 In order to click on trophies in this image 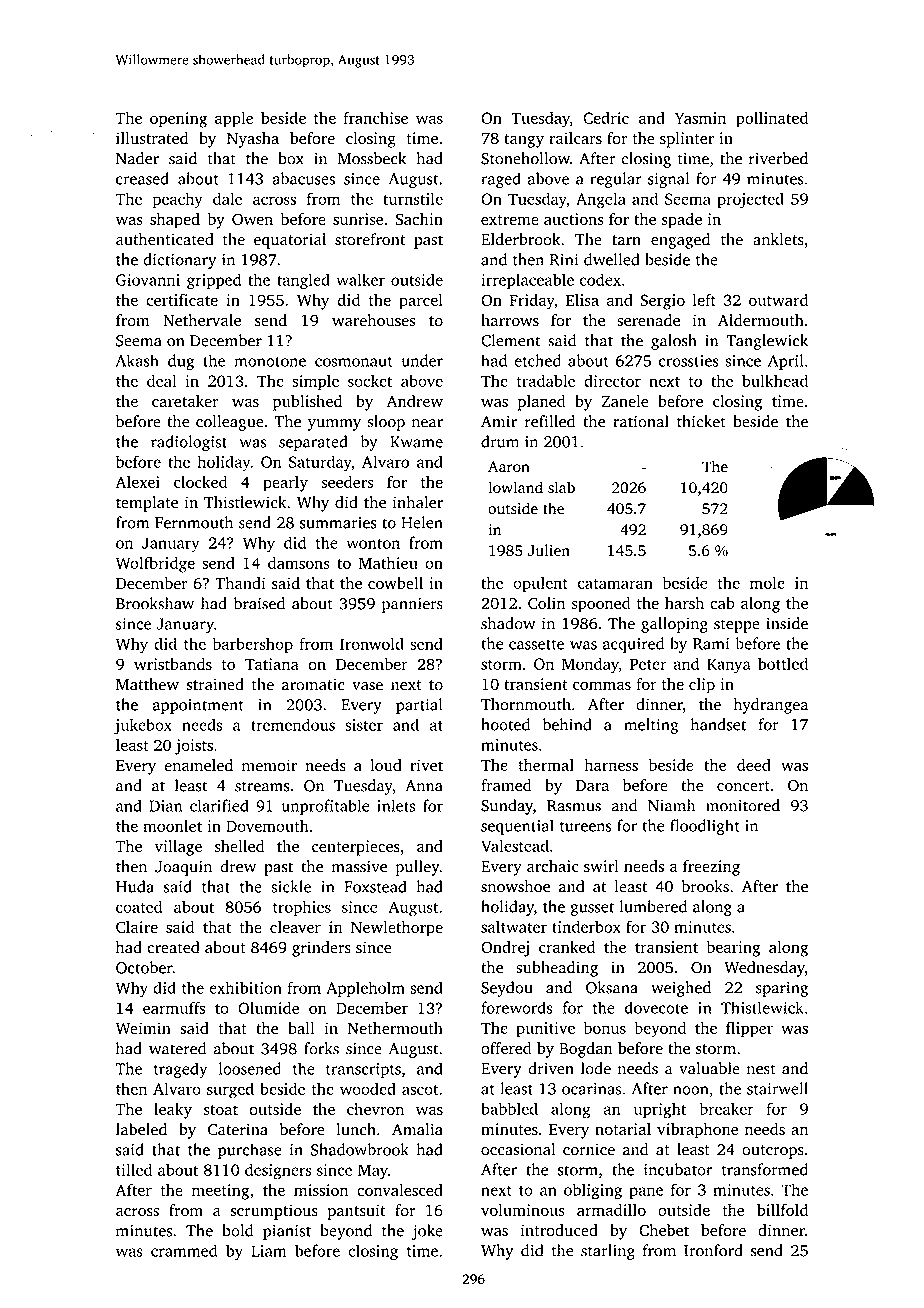, I will do `click(302, 908)`.
